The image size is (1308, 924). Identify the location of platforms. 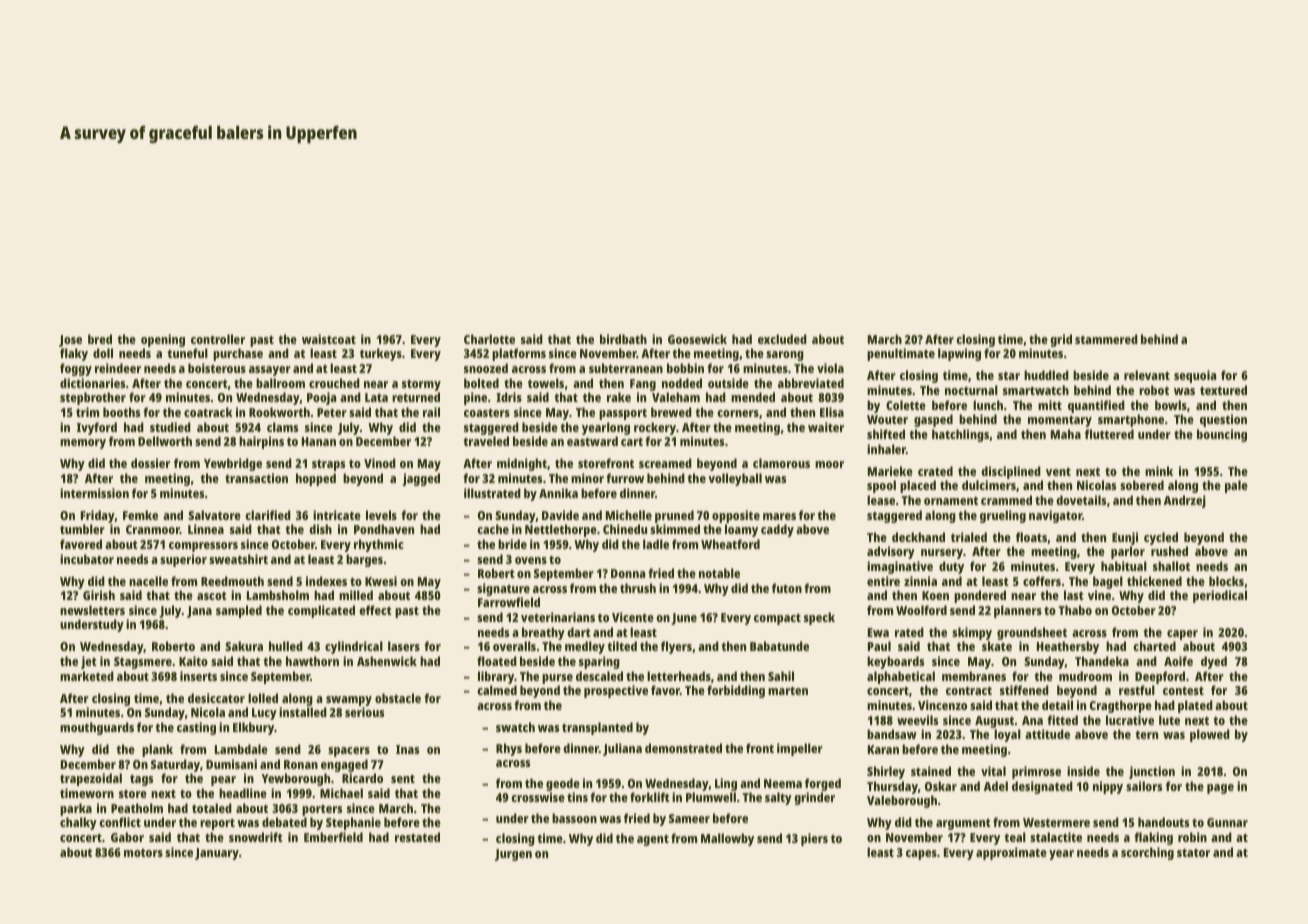
(519, 354).
